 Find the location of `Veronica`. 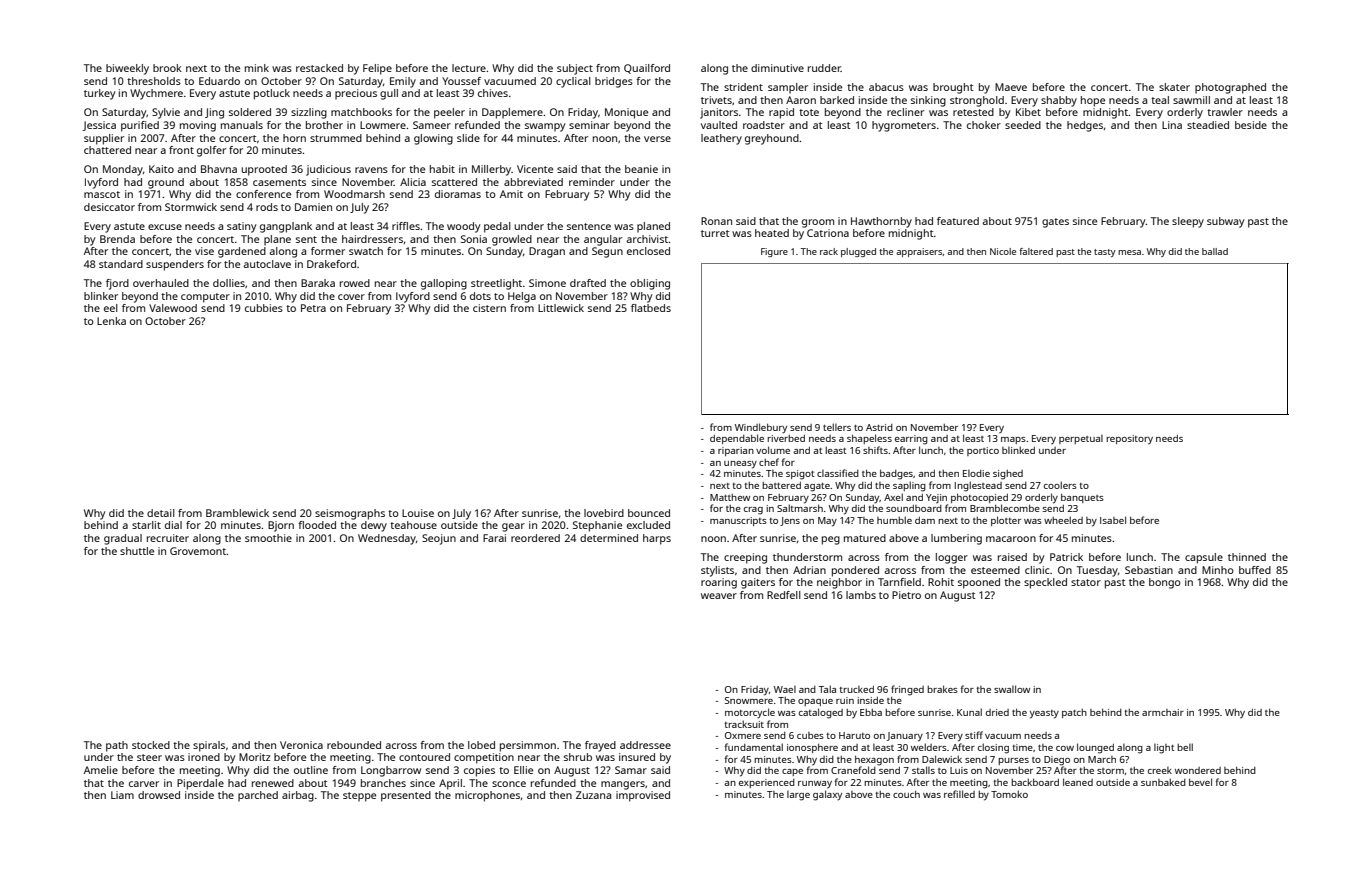

Veronica is located at coordinates (301, 745).
